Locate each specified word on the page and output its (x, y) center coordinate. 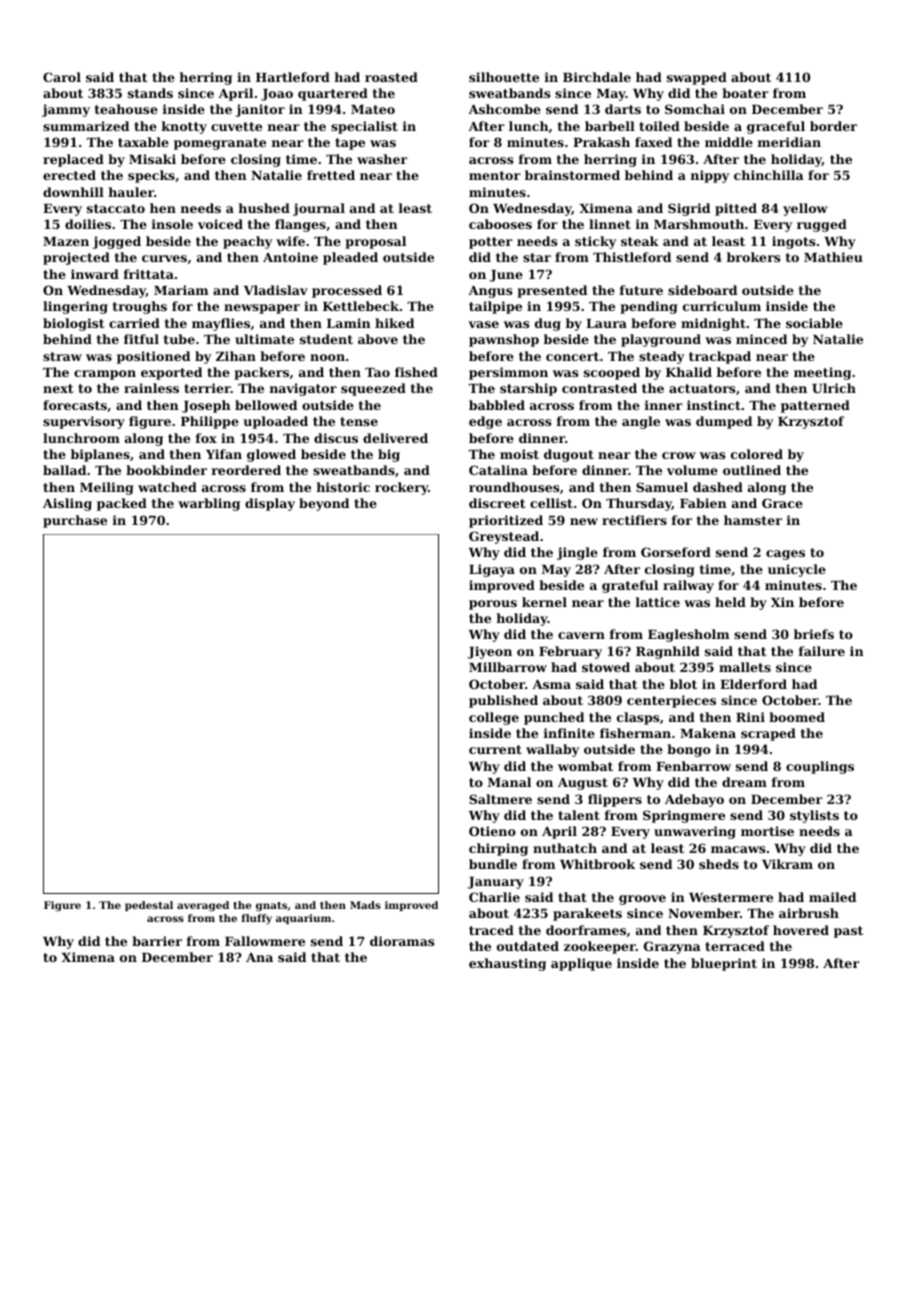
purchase (75, 521)
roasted (391, 77)
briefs (814, 634)
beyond (324, 504)
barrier (157, 941)
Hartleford (293, 77)
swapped (697, 78)
